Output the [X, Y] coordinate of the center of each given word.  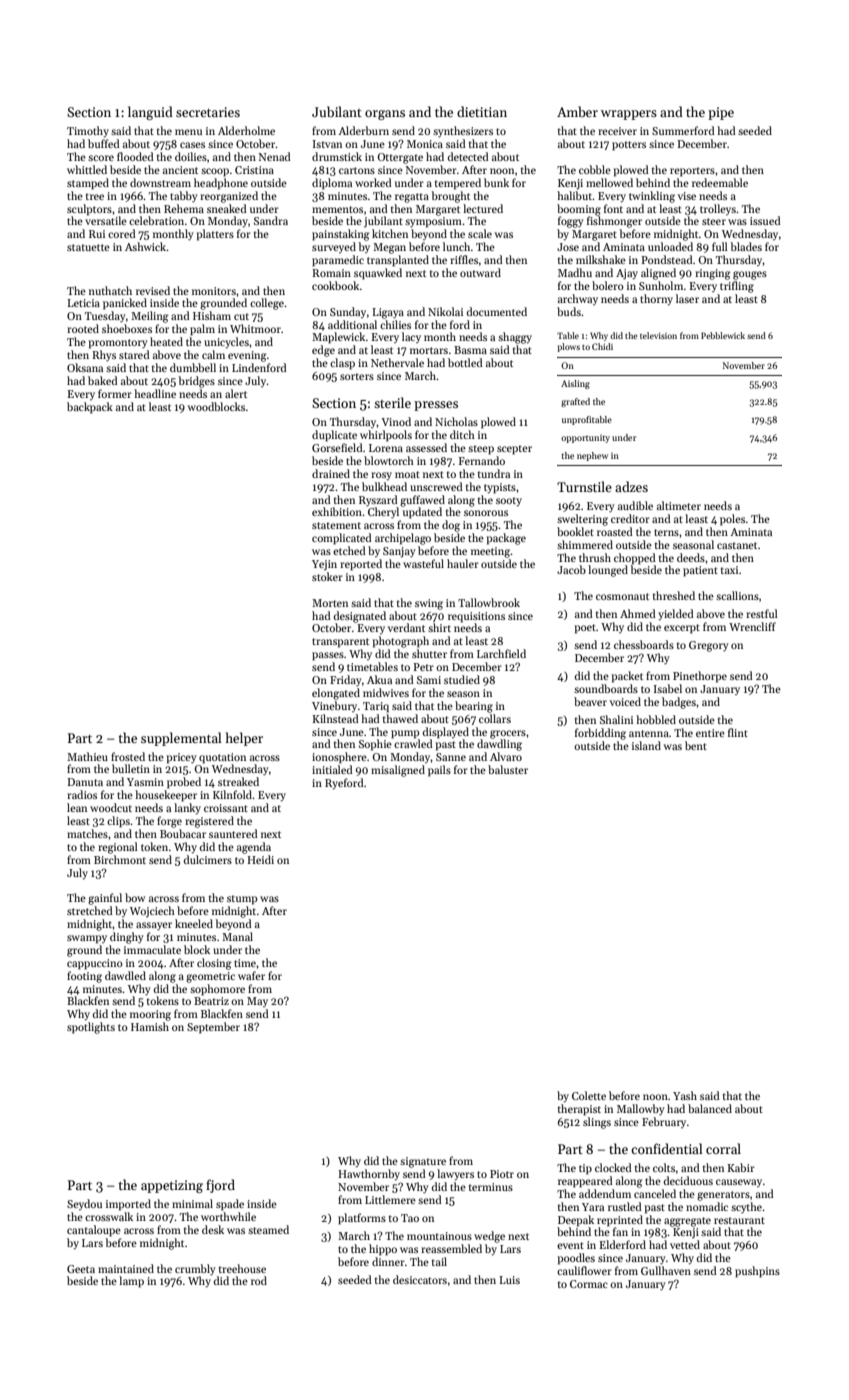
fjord [220, 1186]
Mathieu [87, 756]
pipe [721, 113]
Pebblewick [723, 335]
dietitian [482, 111]
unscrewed [436, 486]
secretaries [208, 112]
